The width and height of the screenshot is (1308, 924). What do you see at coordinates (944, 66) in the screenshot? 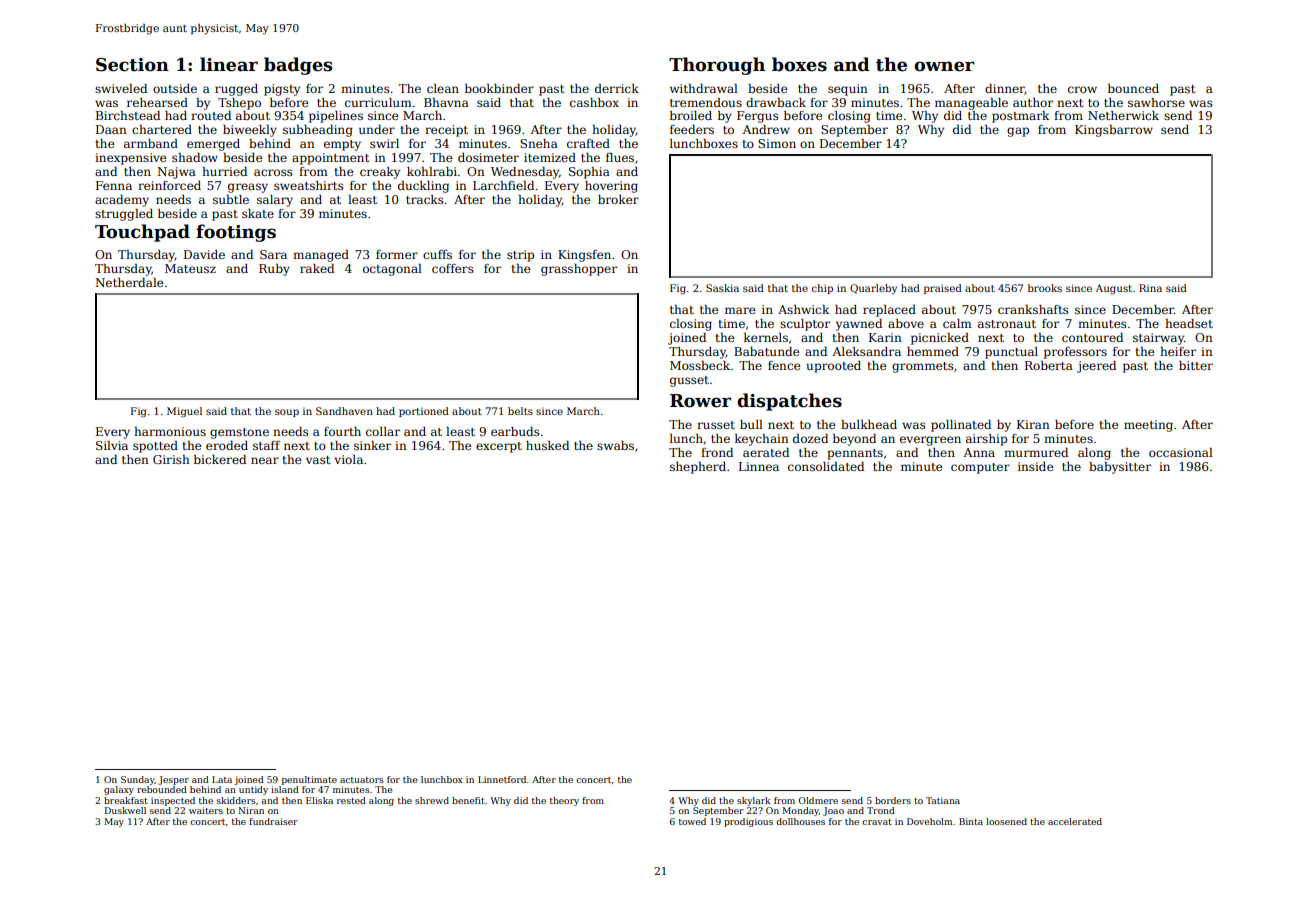
I see `owner` at bounding box center [944, 66].
